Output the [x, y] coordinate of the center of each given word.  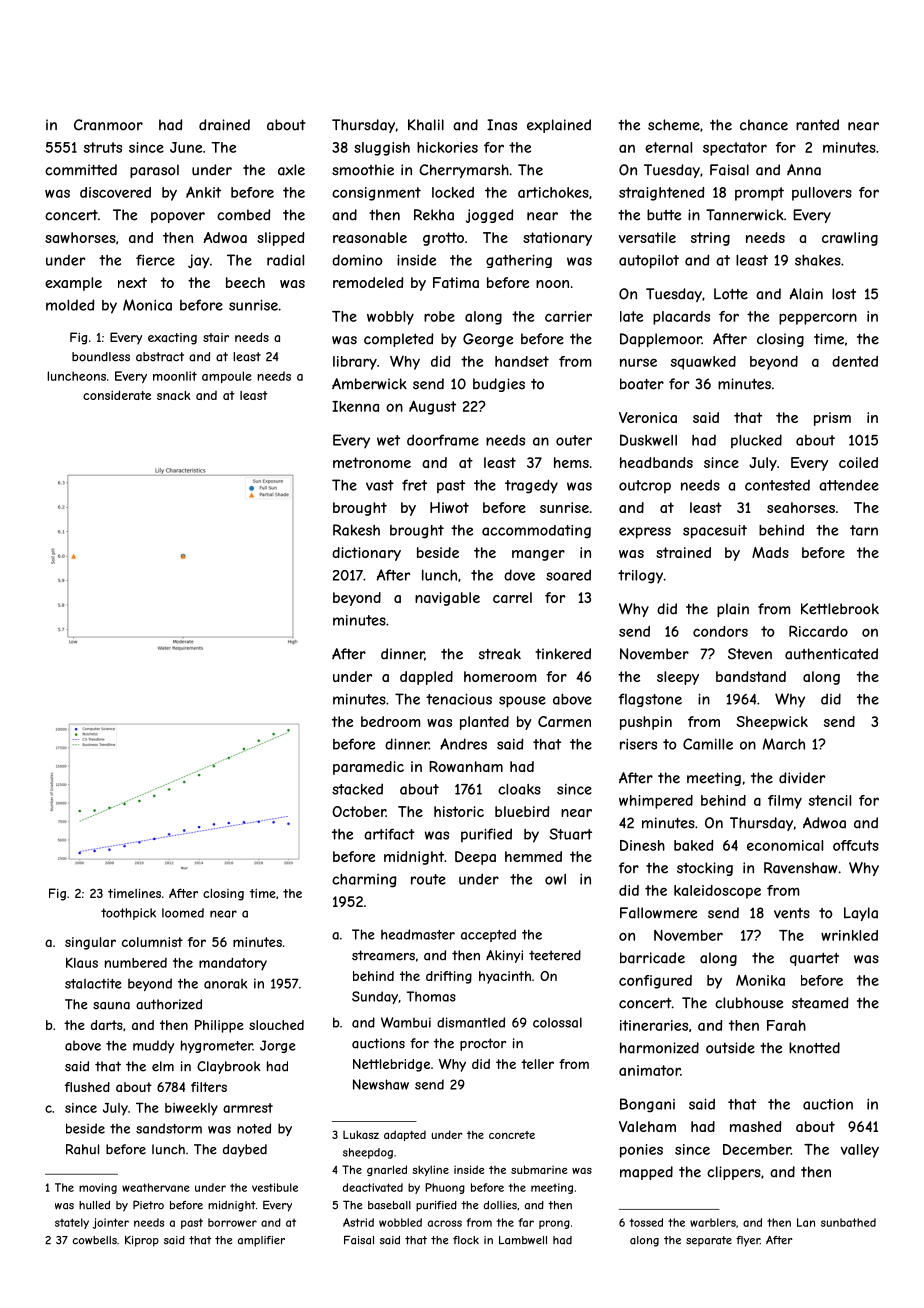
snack [174, 395]
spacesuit [715, 532]
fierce [155, 260]
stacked [357, 789]
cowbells [95, 1240]
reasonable [370, 237]
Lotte [731, 294]
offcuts [856, 845]
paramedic [368, 768]
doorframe [443, 440]
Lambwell [523, 1240]
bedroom [391, 721]
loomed [183, 913]
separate [709, 1241]
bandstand [751, 676]
